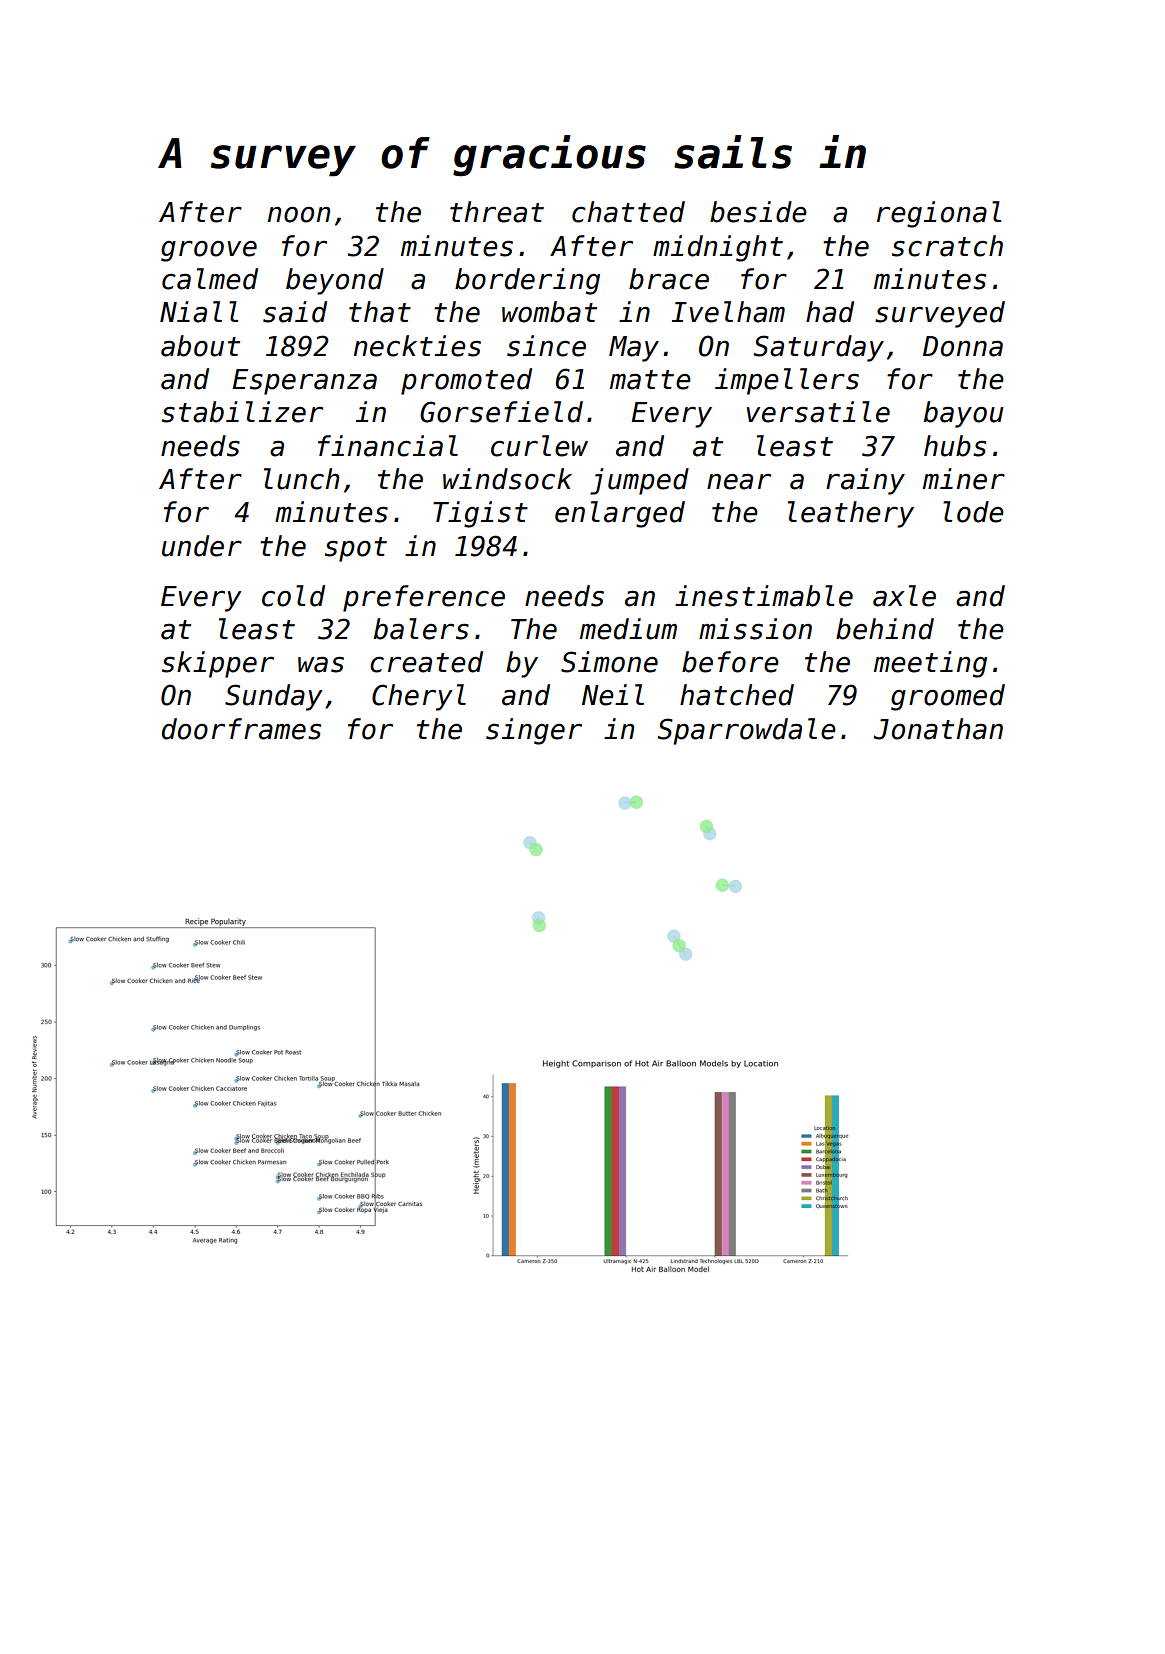 This image has height=1654, width=1165. What do you see at coordinates (730, 662) in the image?
I see `before` at bounding box center [730, 662].
